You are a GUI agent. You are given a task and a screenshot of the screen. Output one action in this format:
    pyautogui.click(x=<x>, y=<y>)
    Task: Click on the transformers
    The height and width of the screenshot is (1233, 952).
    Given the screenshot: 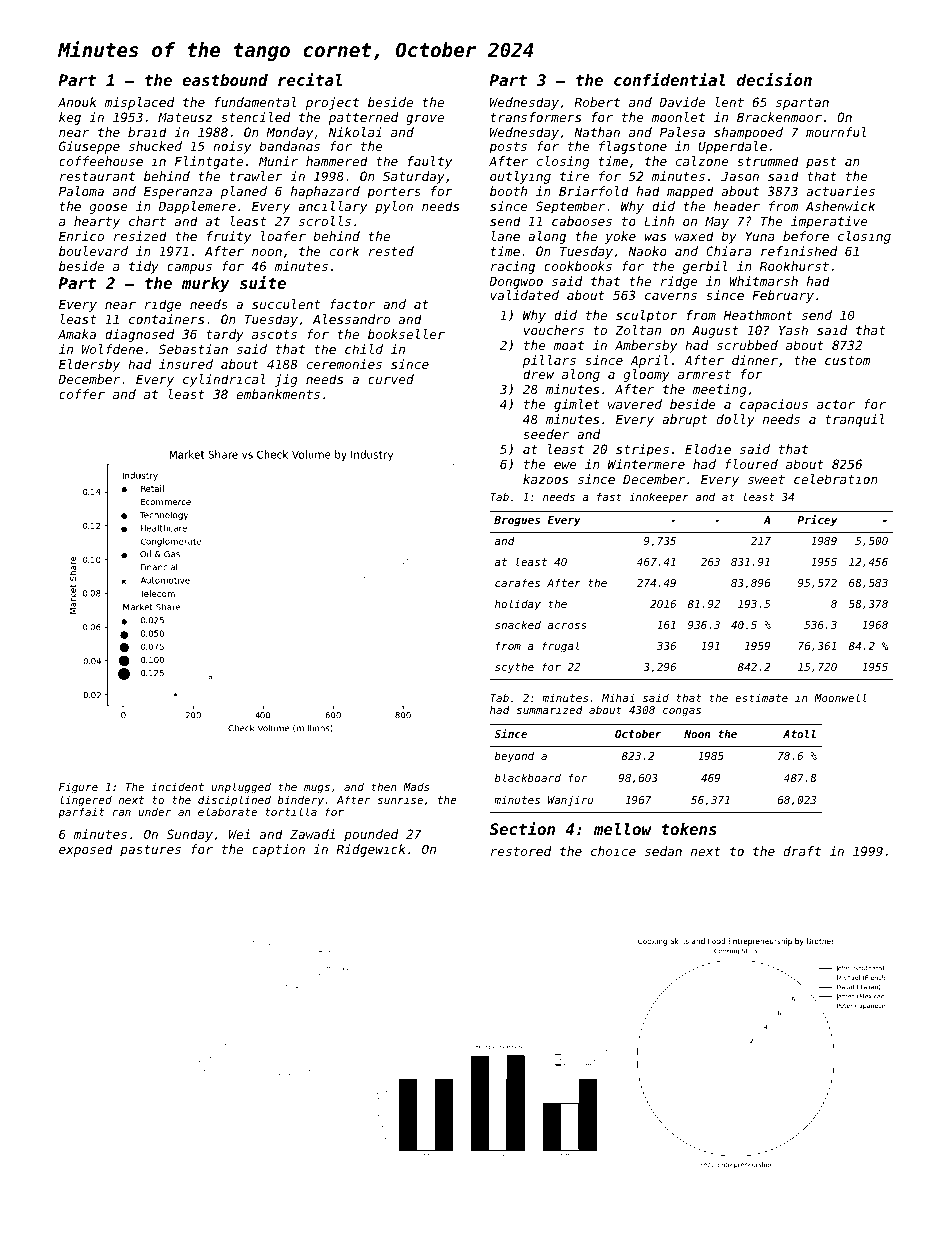 What is the action you would take?
    pyautogui.click(x=536, y=117)
